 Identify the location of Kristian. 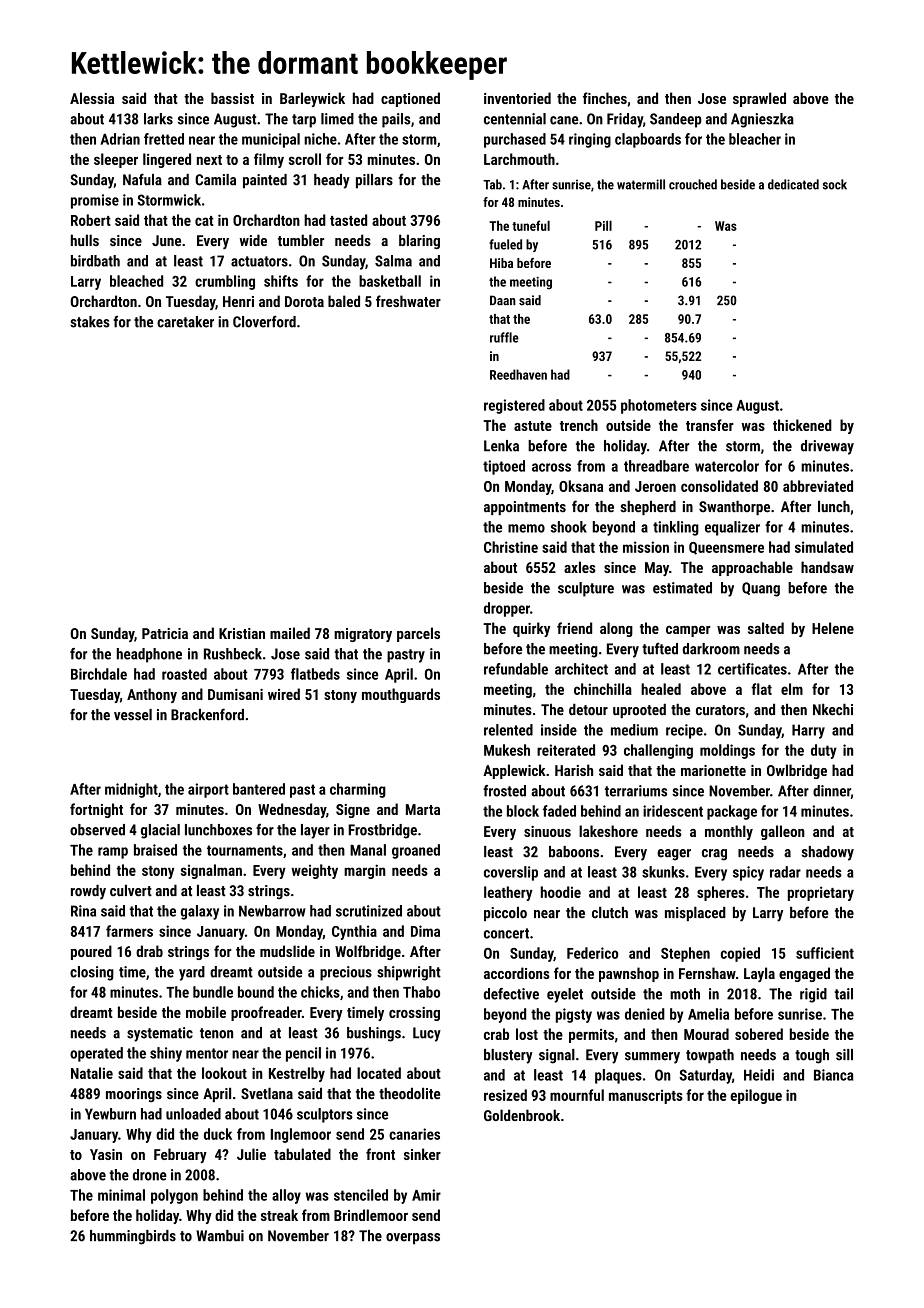
(242, 633).
